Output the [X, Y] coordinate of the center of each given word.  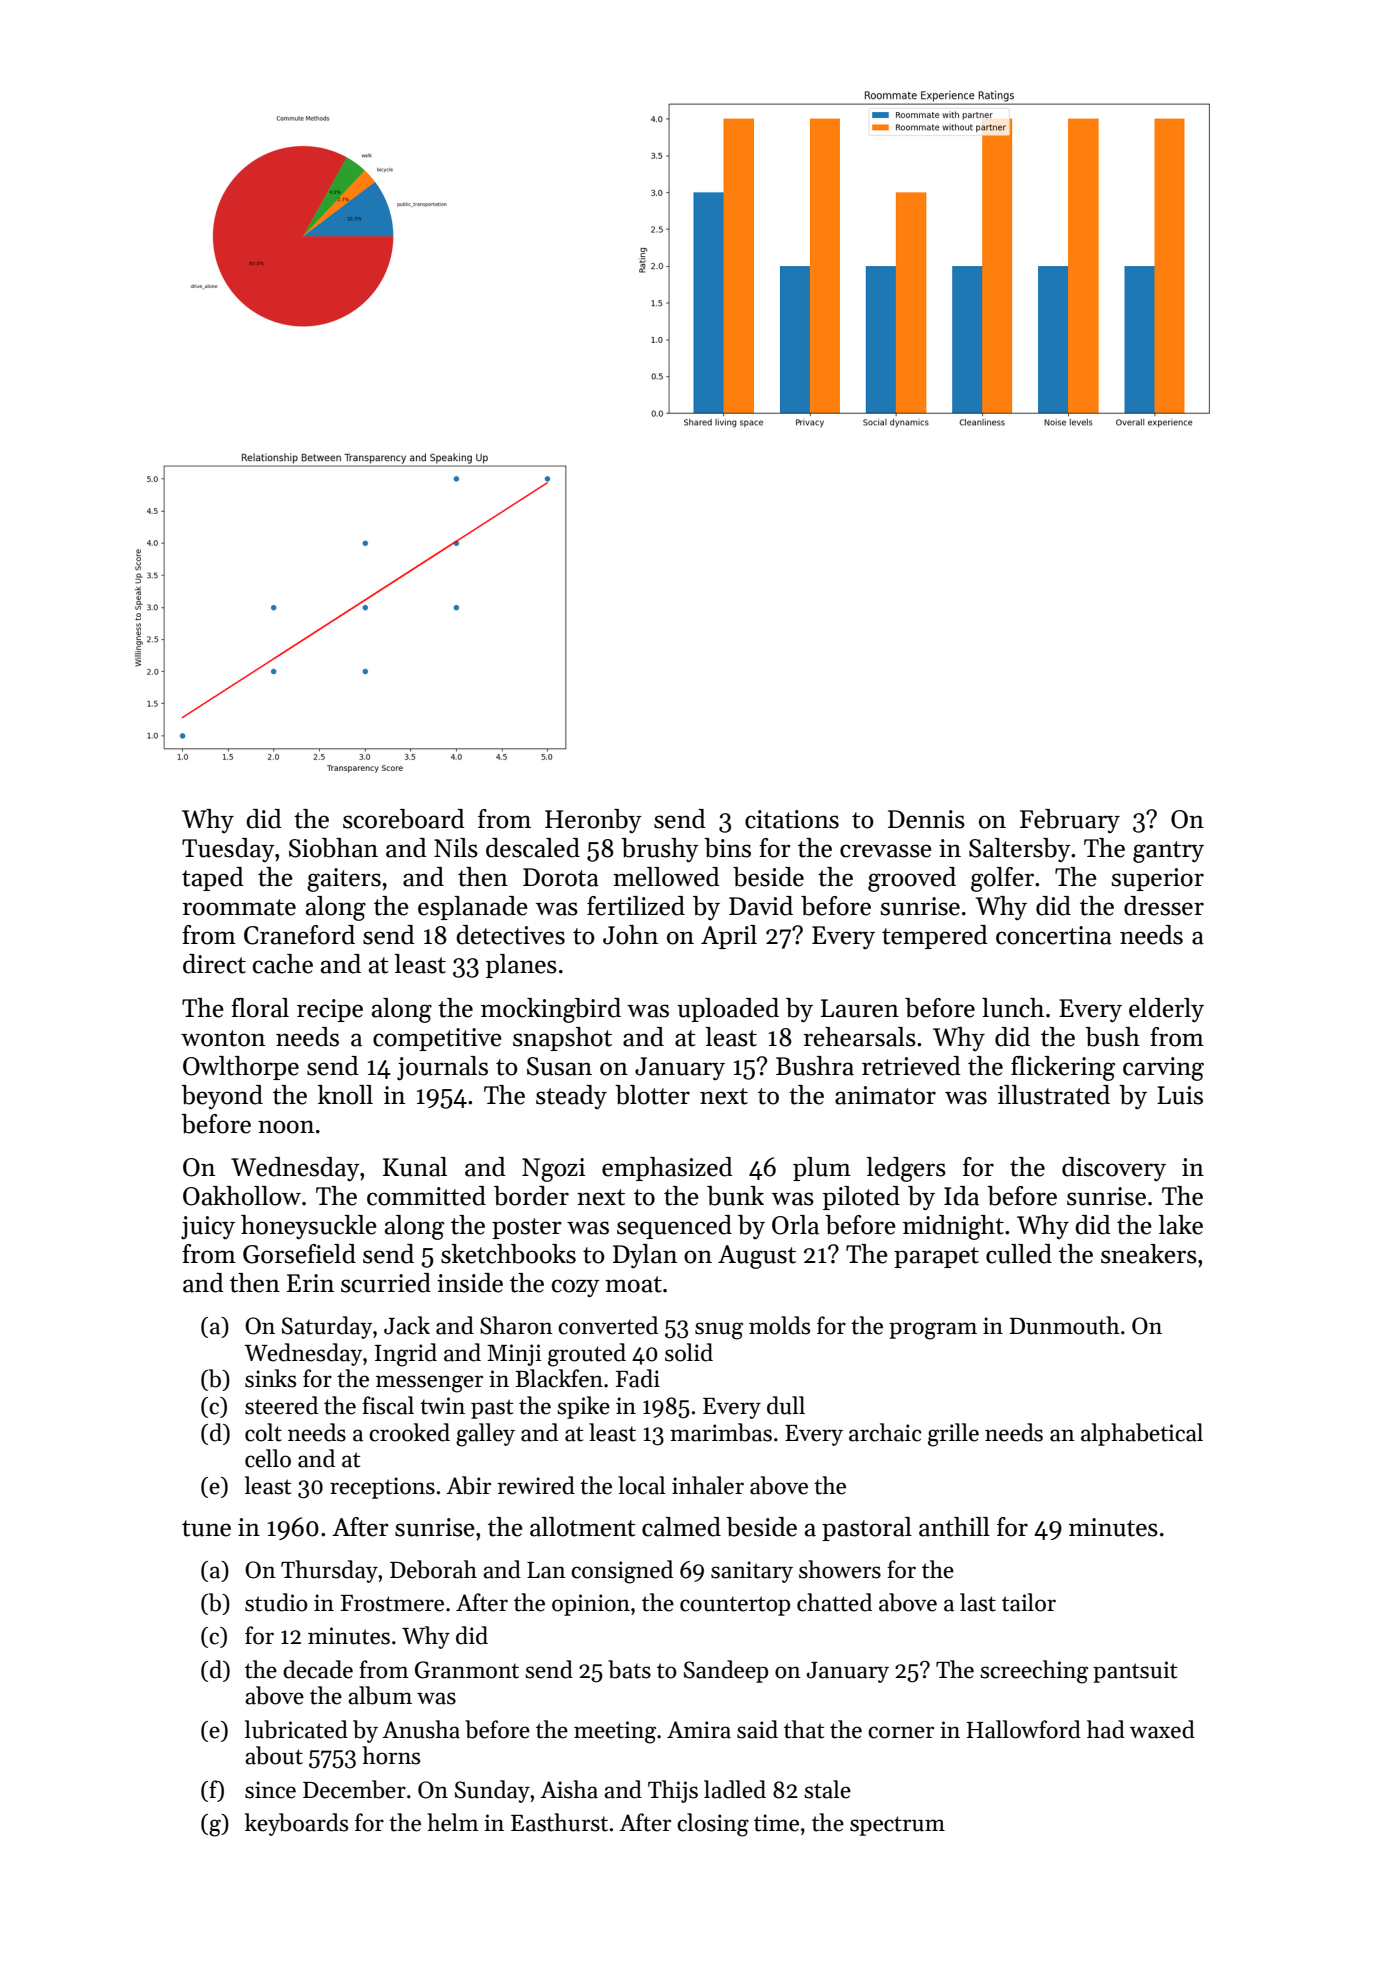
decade [318, 1669]
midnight [953, 1227]
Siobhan [333, 848]
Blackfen [559, 1378]
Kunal [415, 1167]
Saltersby [1020, 850]
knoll [345, 1095]
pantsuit [1135, 1672]
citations [792, 819]
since [270, 1790]
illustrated [1054, 1095]
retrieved [911, 1066]
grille [953, 1435]
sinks [270, 1378]
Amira [699, 1730]
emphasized [667, 1169]
